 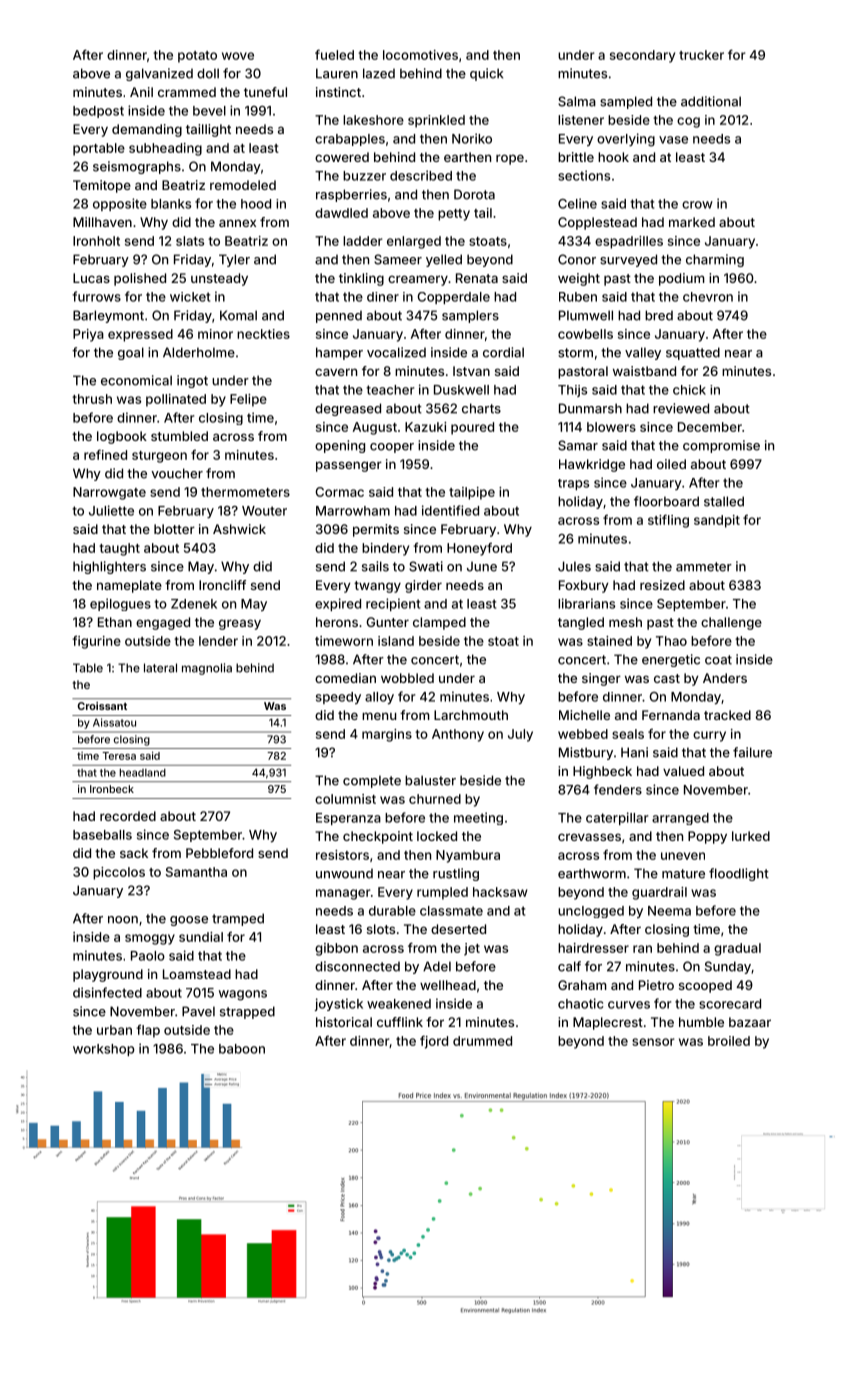 I want to click on additional, so click(x=711, y=101).
